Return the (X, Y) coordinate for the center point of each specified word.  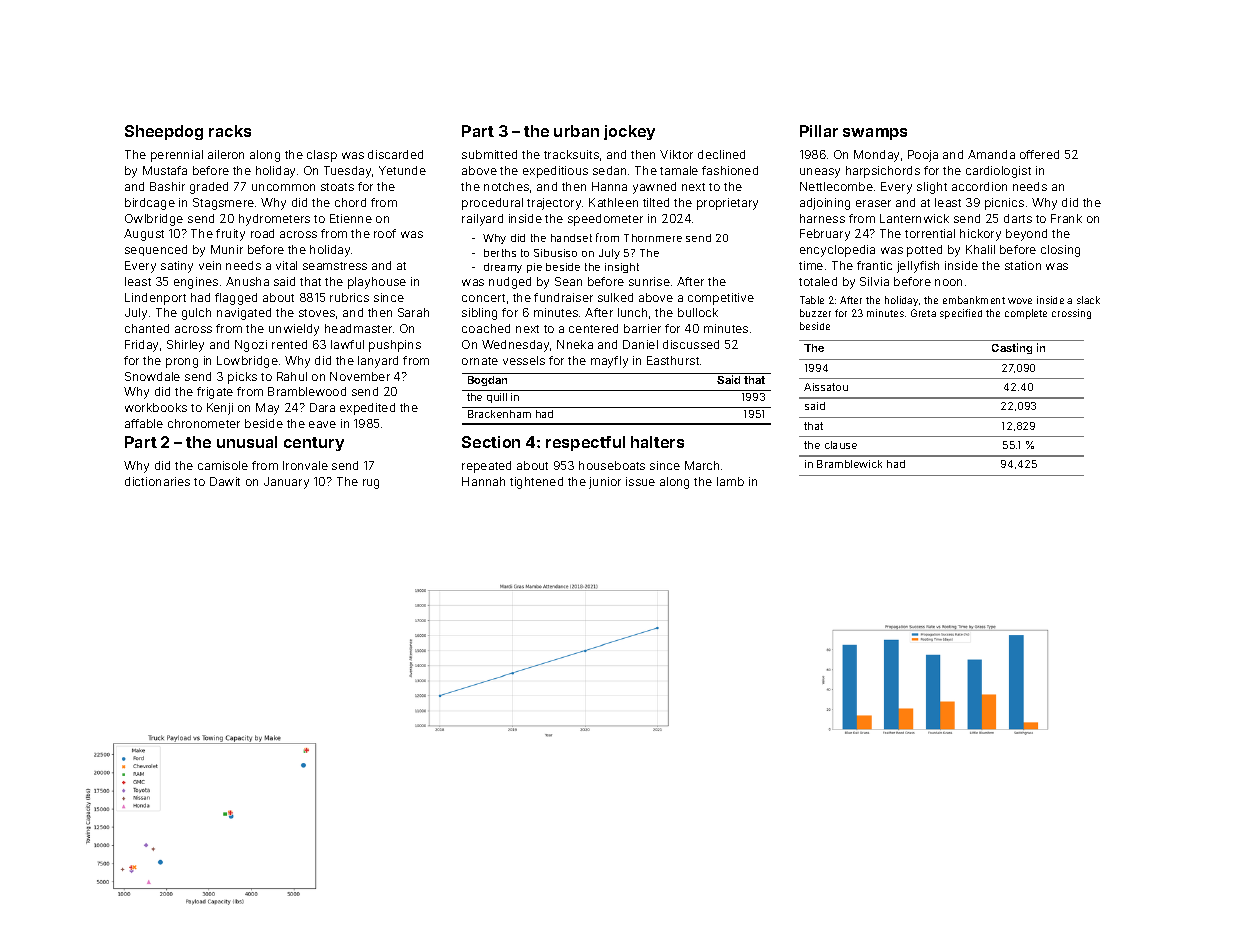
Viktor (676, 154)
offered (1039, 154)
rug (371, 484)
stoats (337, 187)
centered (593, 328)
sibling (479, 314)
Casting (1012, 348)
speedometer (605, 220)
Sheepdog (164, 132)
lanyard (378, 362)
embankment (974, 300)
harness (822, 218)
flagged (236, 299)
